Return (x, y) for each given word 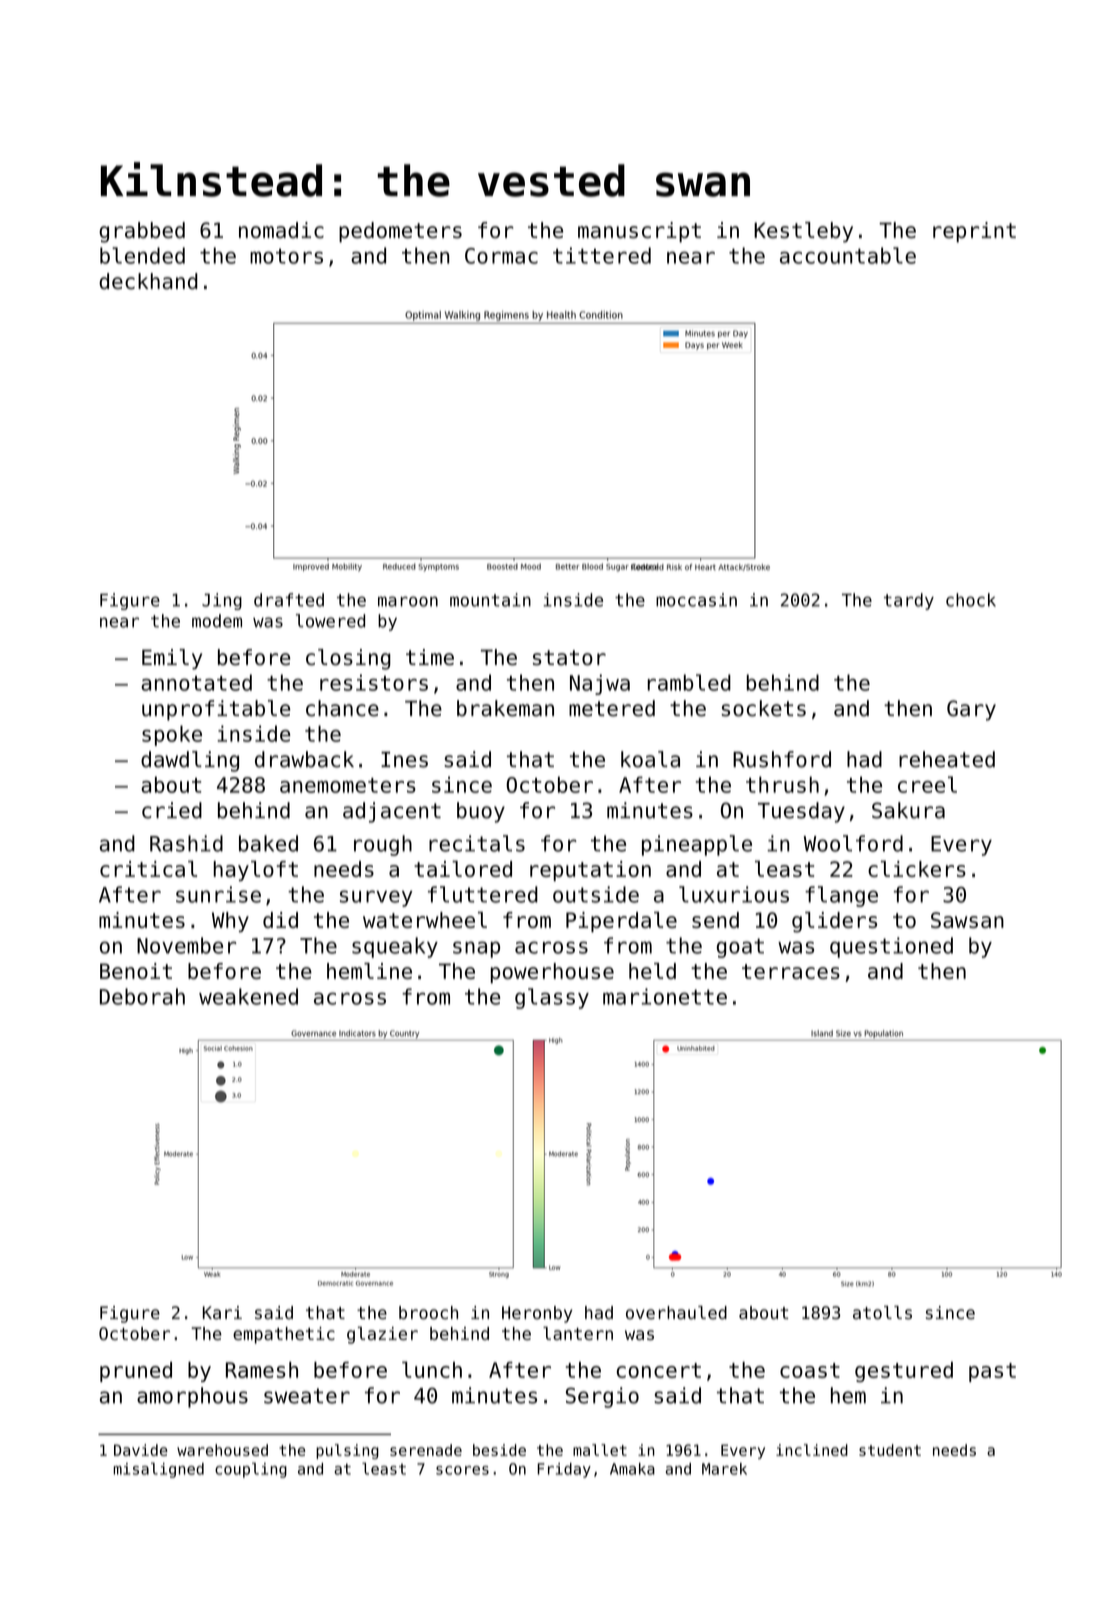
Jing (222, 601)
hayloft (256, 871)
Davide (141, 1450)
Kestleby (803, 232)
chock (971, 600)
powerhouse (552, 973)
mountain (490, 600)
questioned (891, 947)
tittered (602, 255)
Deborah (142, 996)
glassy (552, 998)
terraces (791, 971)
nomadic (281, 230)
